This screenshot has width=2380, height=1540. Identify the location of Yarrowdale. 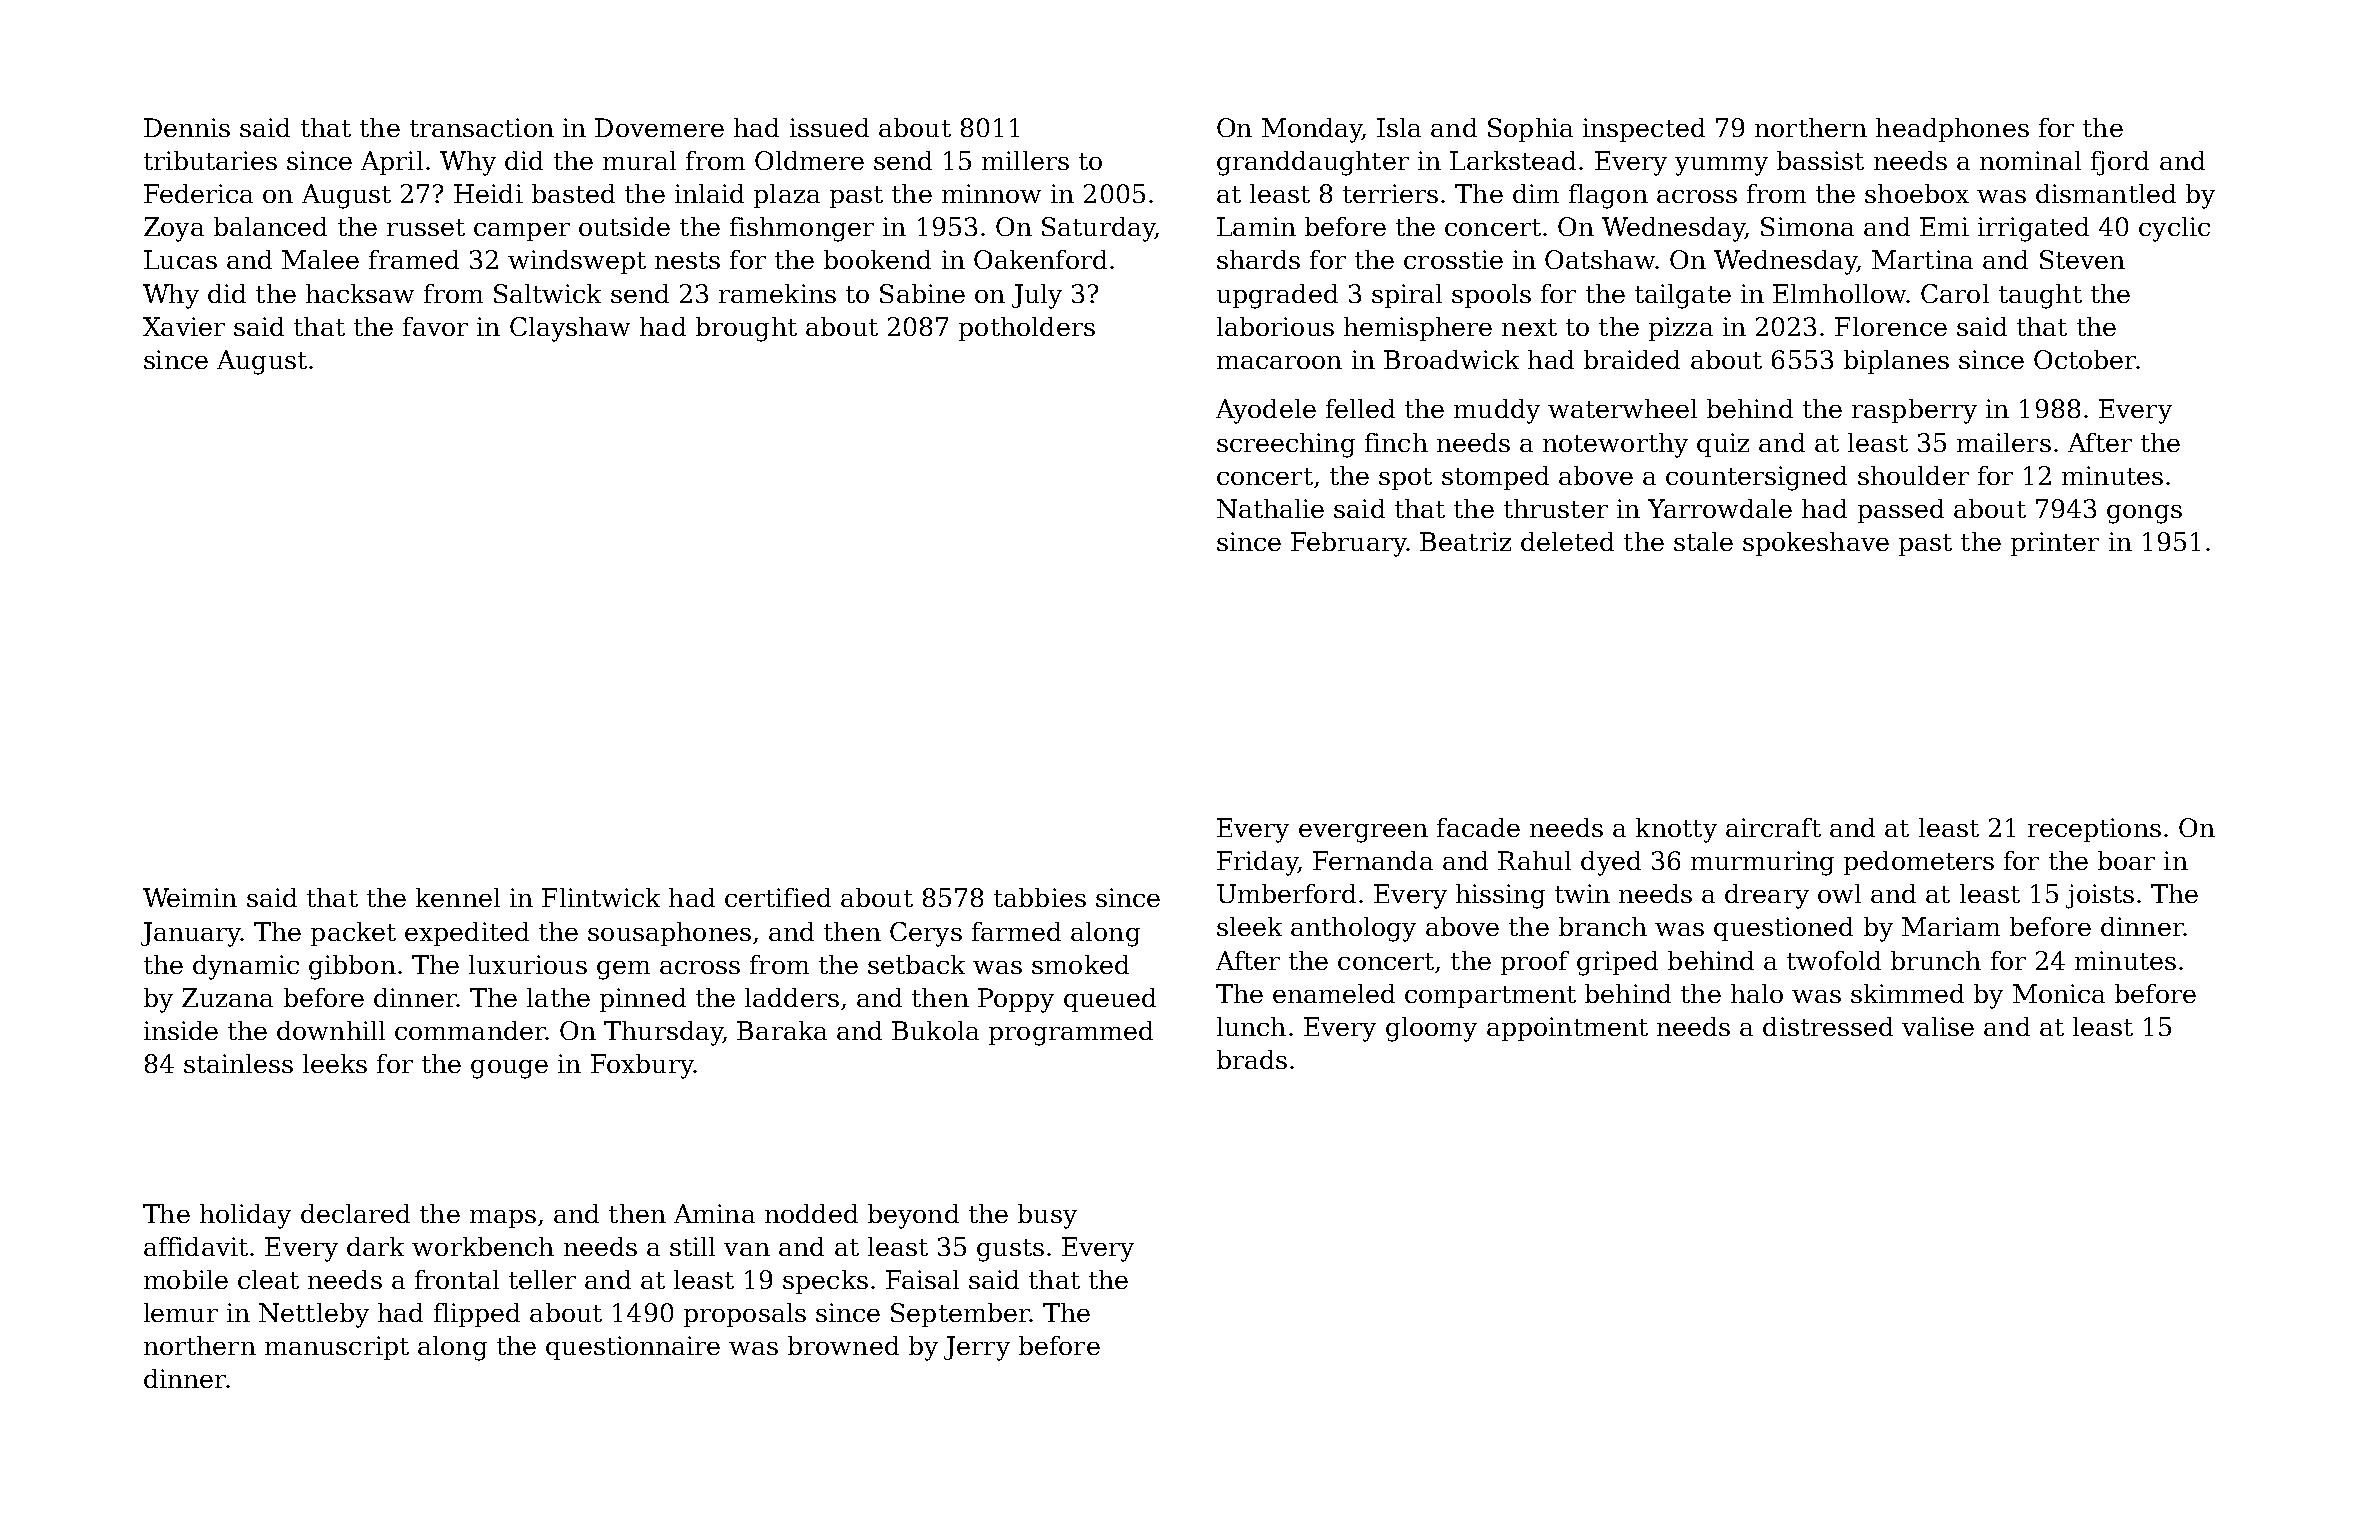
(1720, 508).
